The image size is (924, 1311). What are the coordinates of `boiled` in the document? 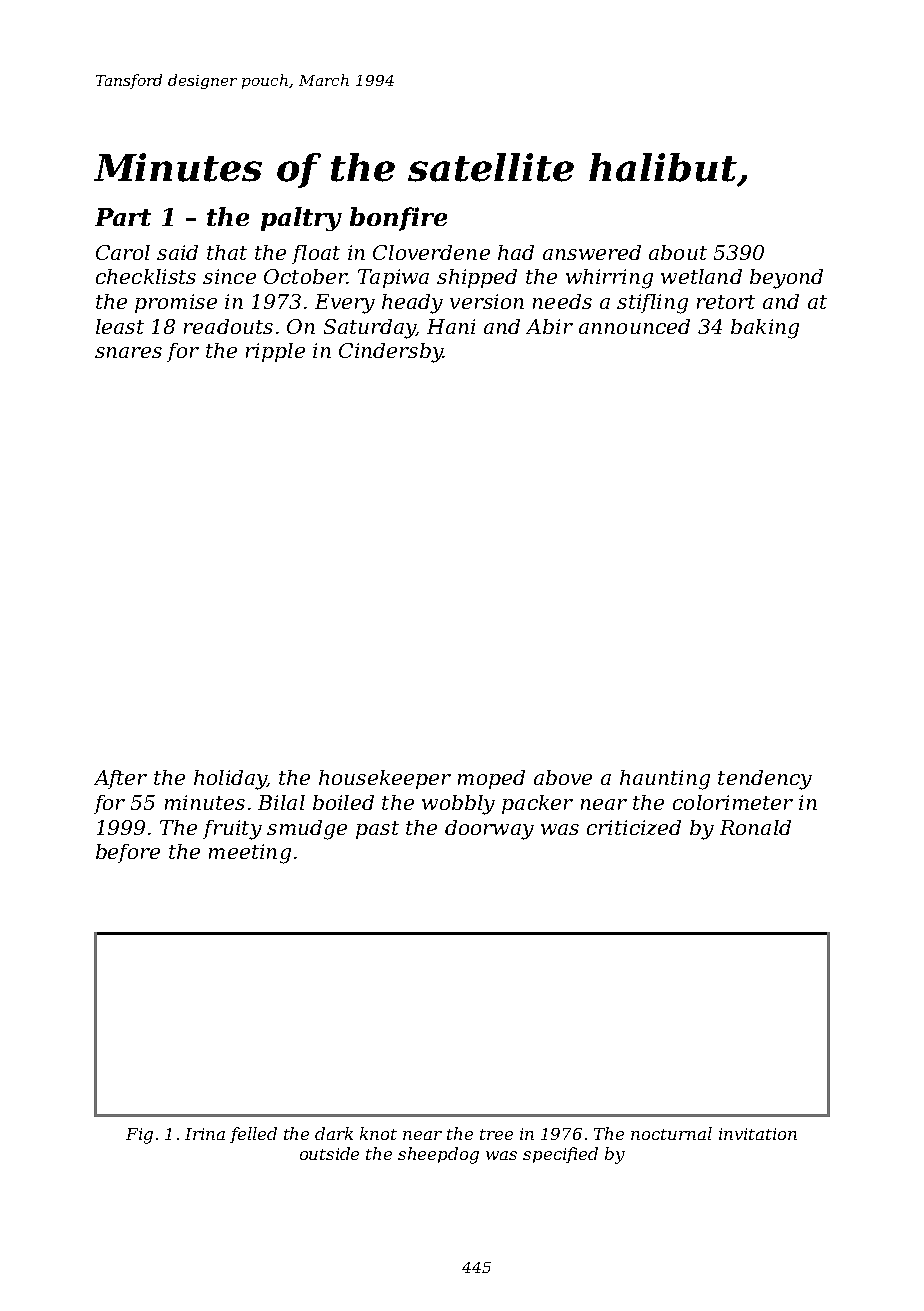 It's located at (343, 802).
